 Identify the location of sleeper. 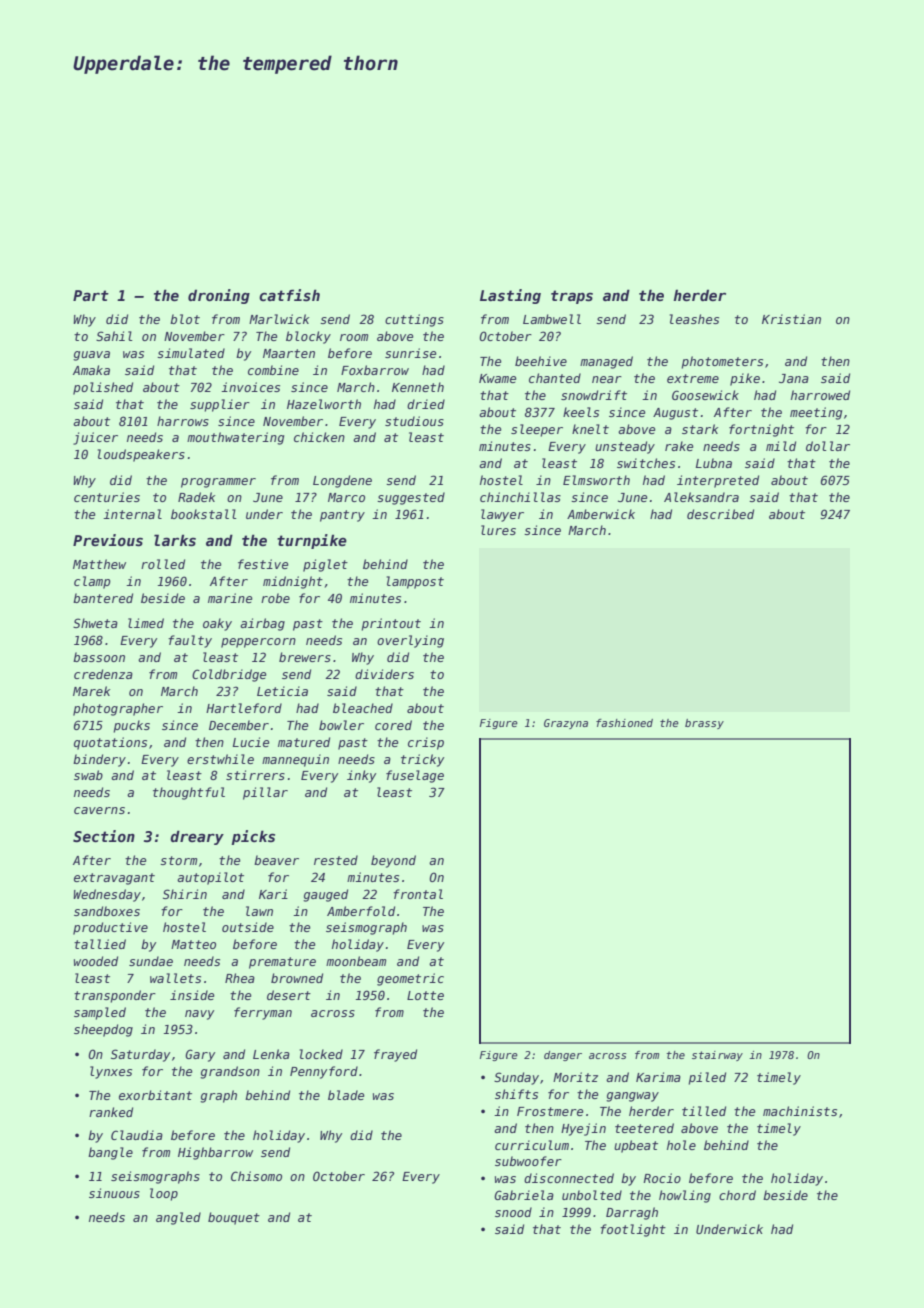
(537, 430).
